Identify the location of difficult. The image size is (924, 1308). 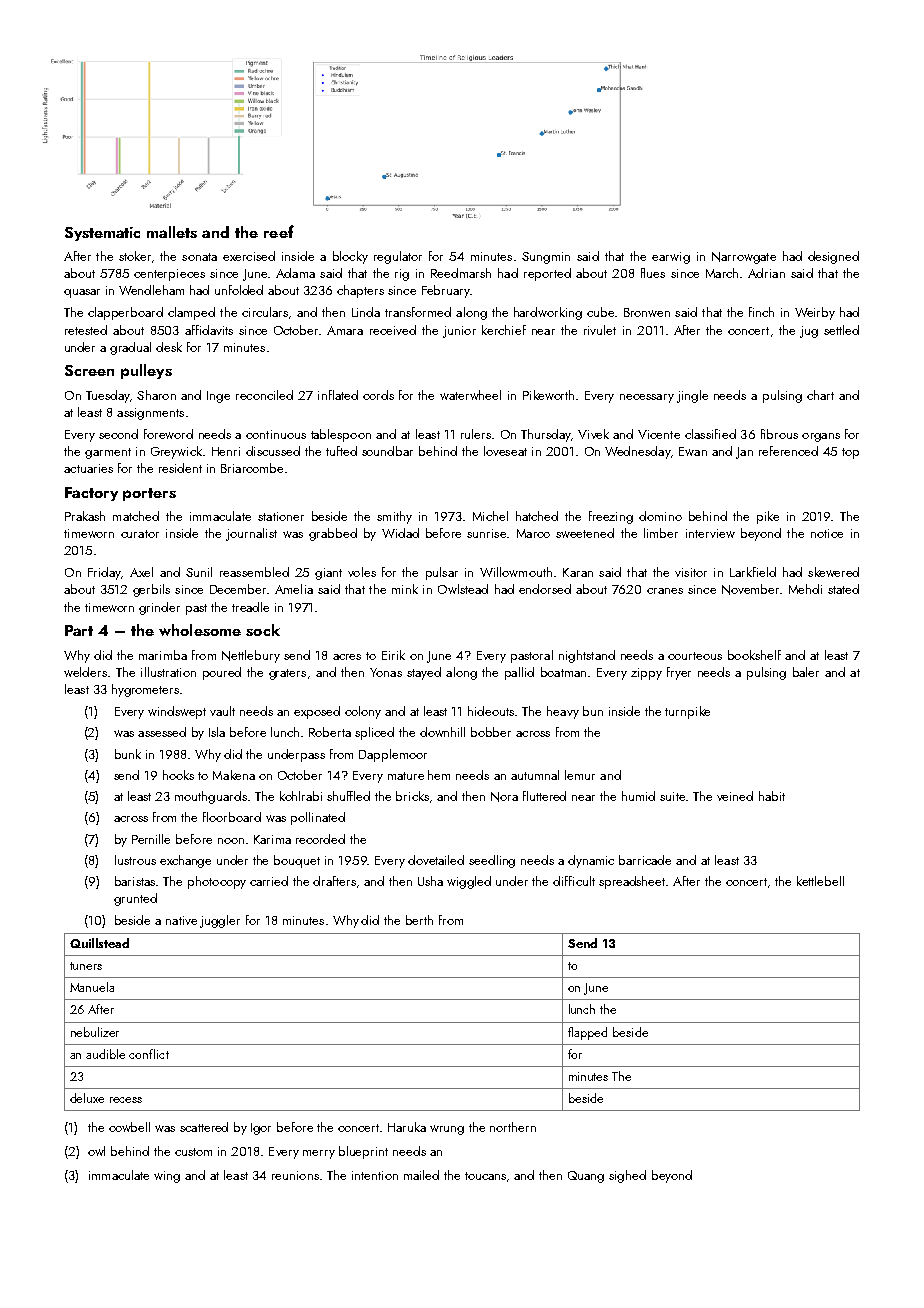
(574, 881).
